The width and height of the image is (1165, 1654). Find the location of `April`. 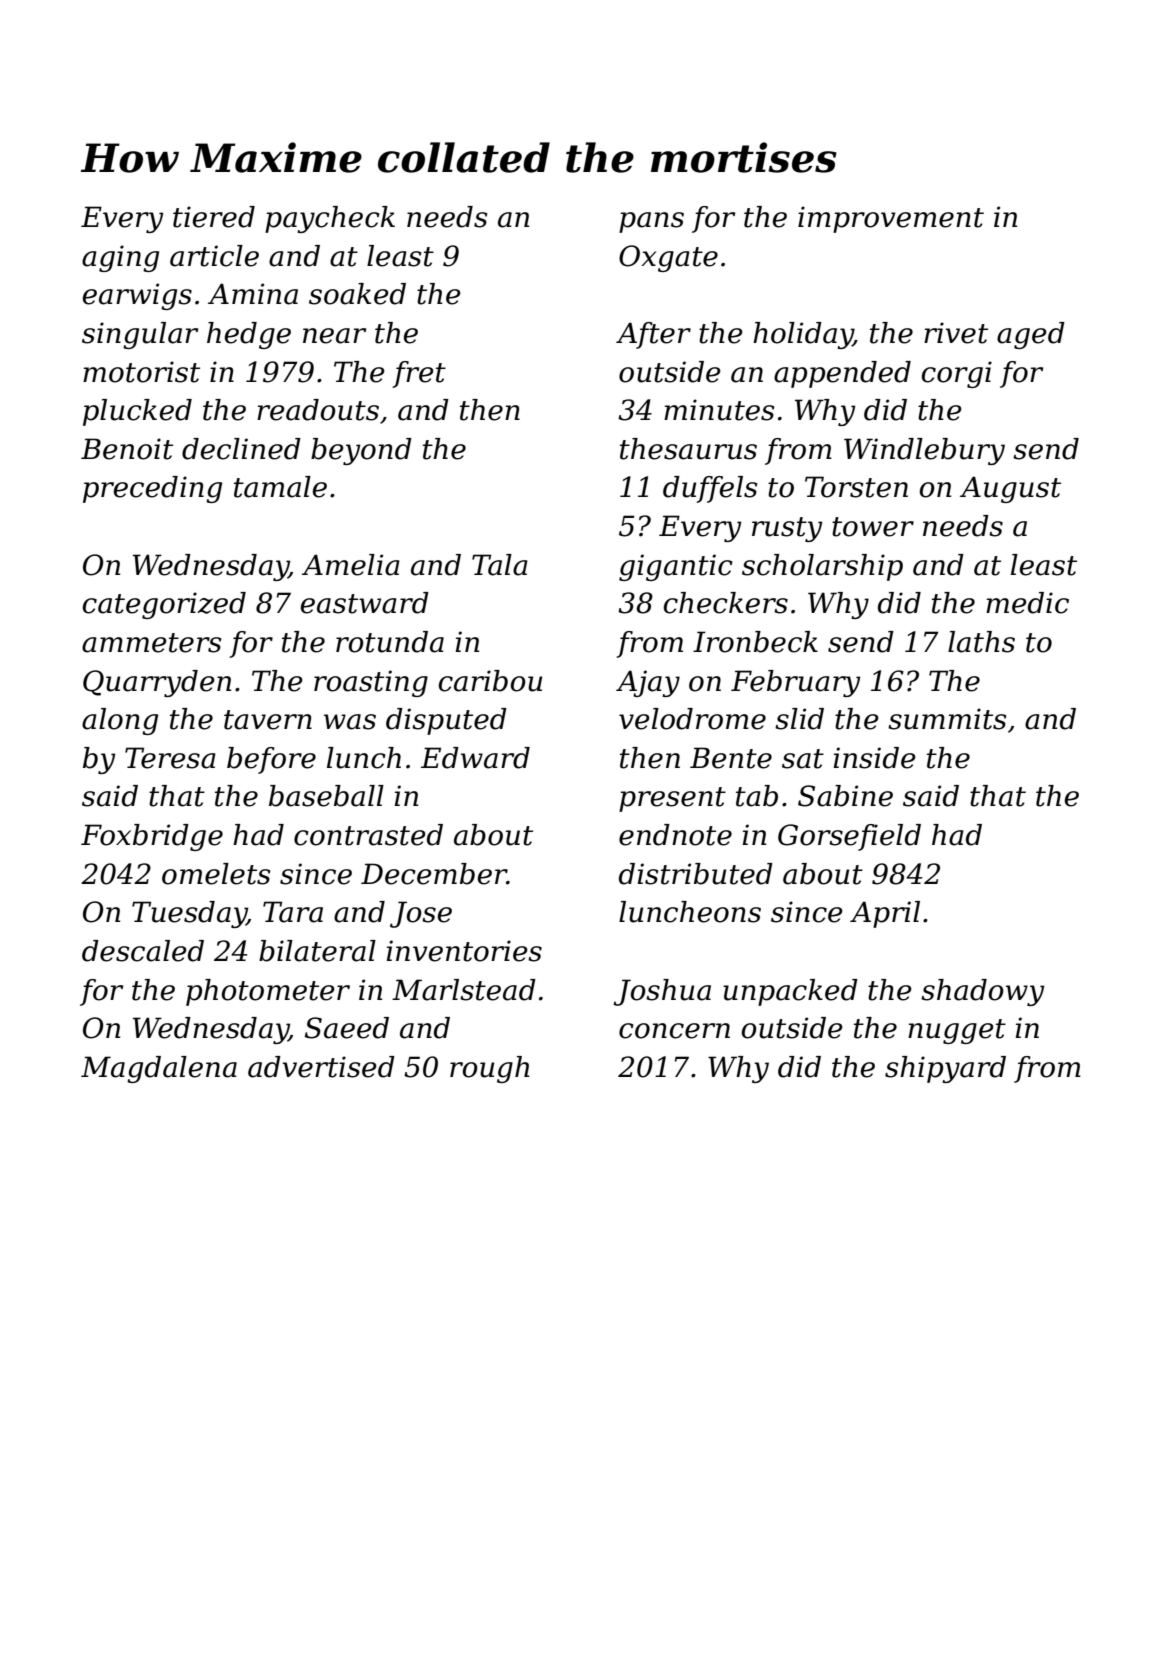

April is located at coordinates (885, 914).
